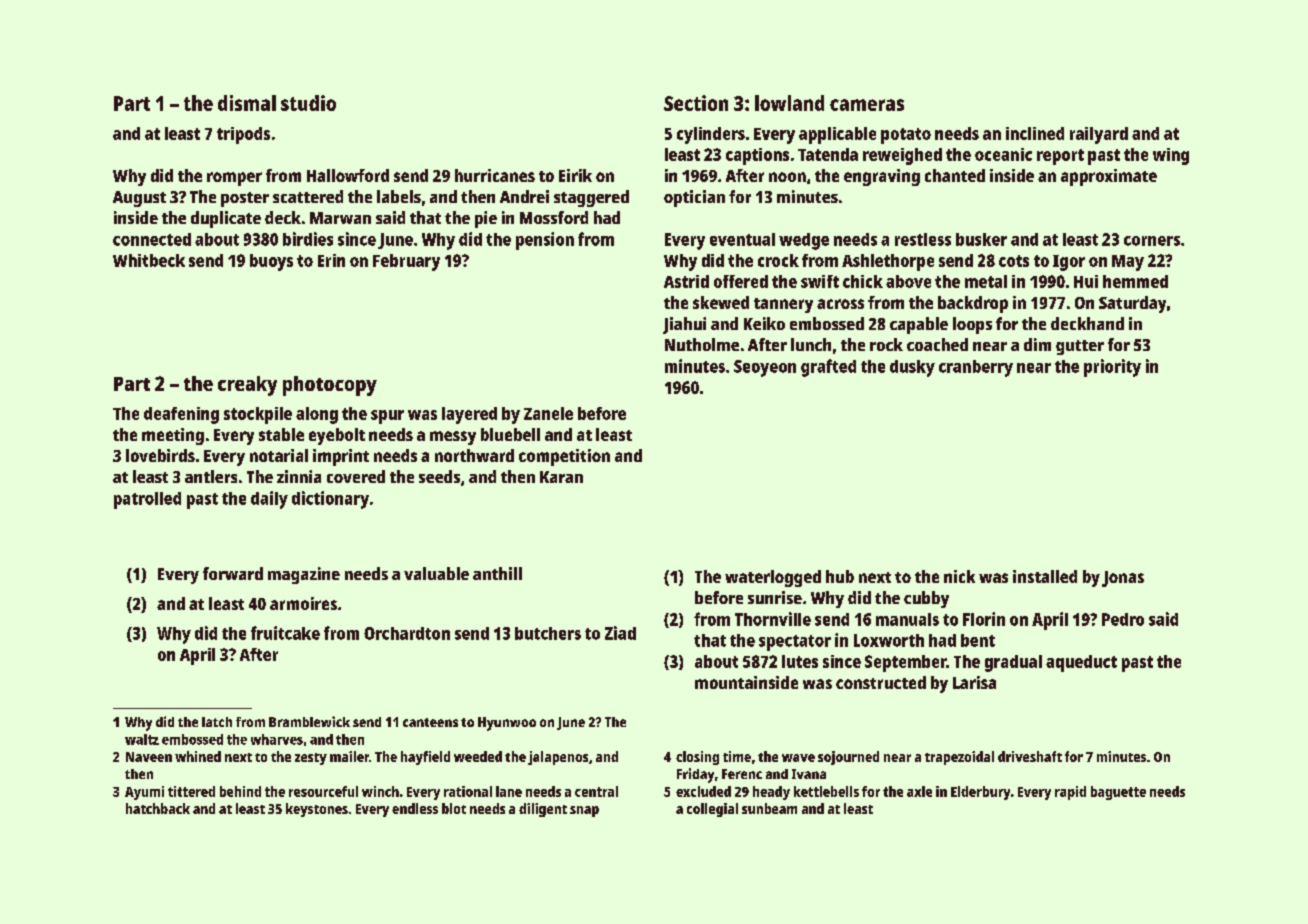  Describe the element at coordinates (959, 576) in the image. I see `nick` at that location.
